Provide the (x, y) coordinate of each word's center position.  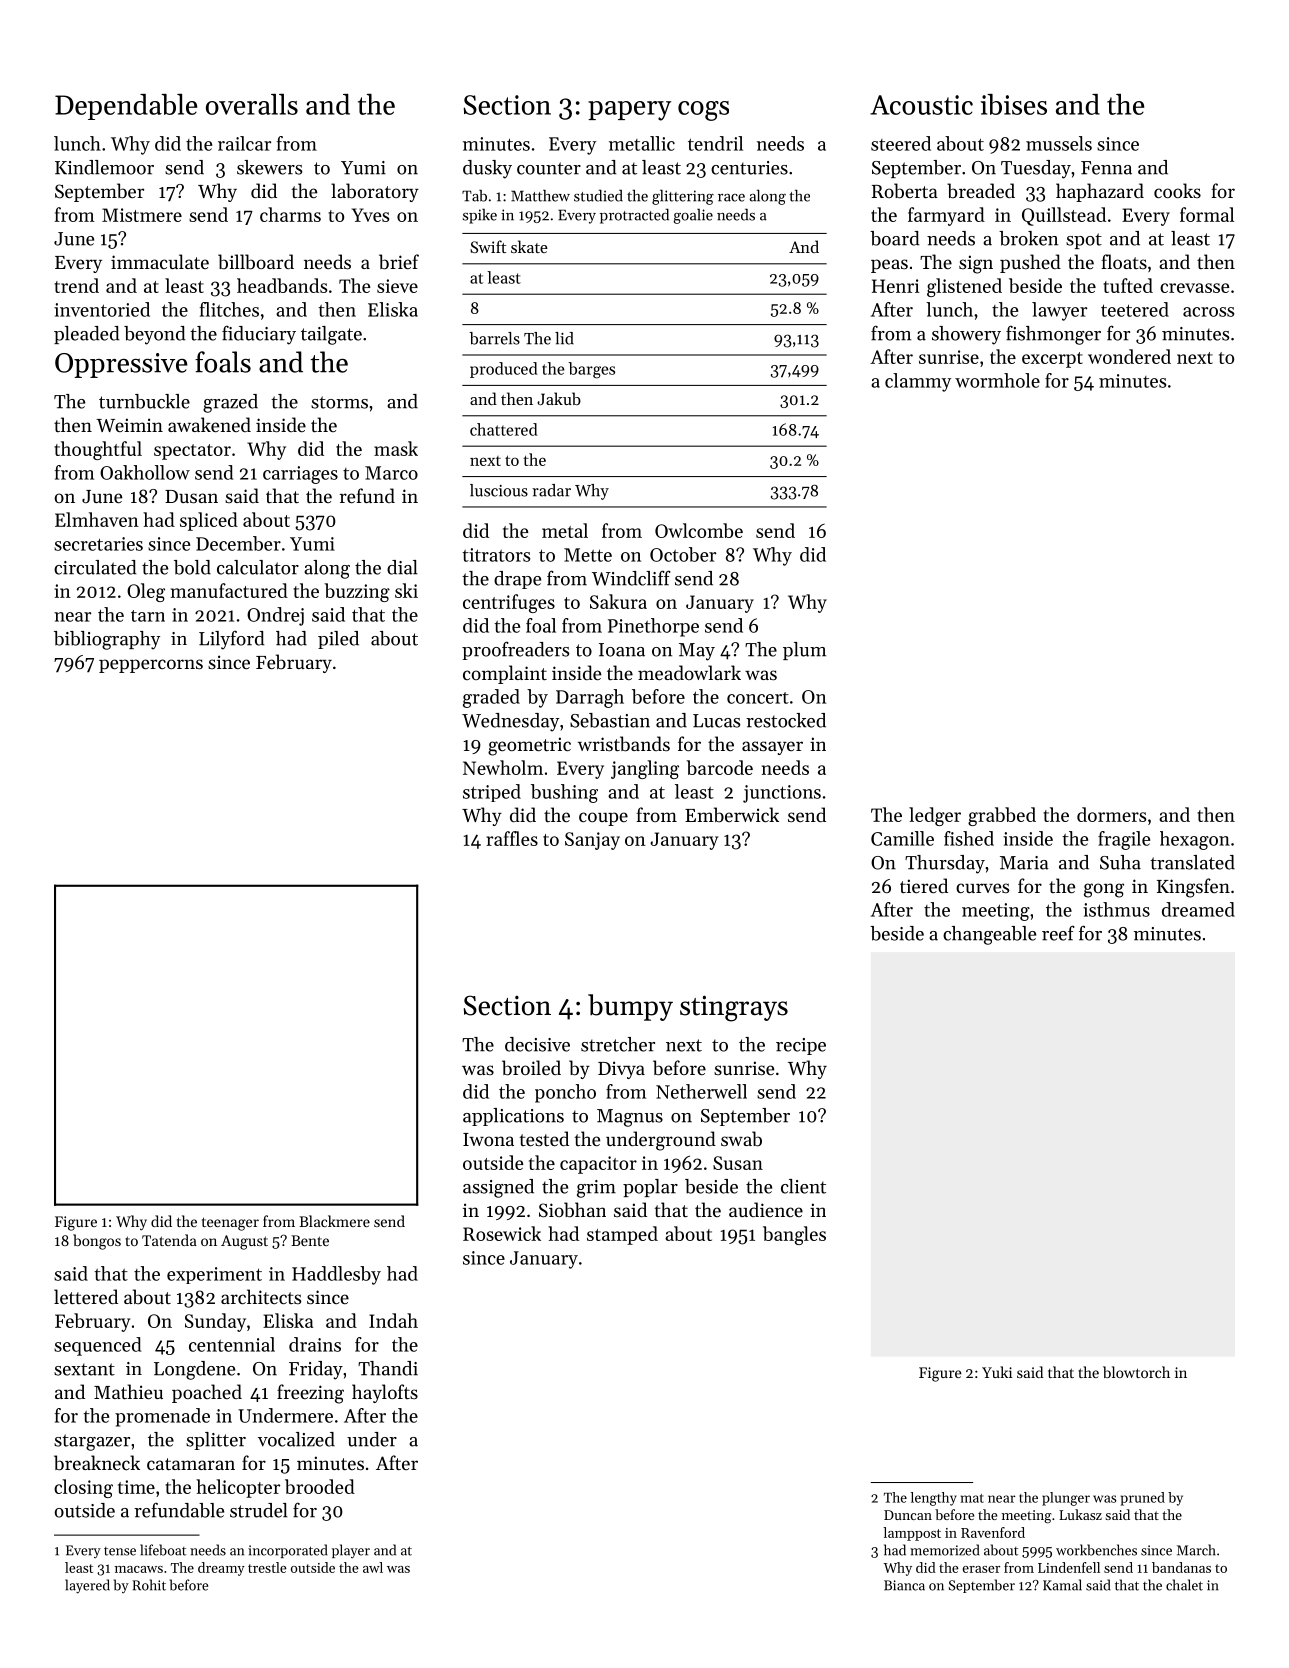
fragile (1124, 840)
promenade (162, 1417)
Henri (896, 286)
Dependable (126, 106)
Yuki (997, 1372)
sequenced (98, 1346)
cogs (703, 111)
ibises (1014, 104)
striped (492, 793)
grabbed (1002, 816)
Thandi (388, 1368)
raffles (512, 838)
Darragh (590, 698)
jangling (645, 769)
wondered (1129, 356)
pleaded (86, 335)
